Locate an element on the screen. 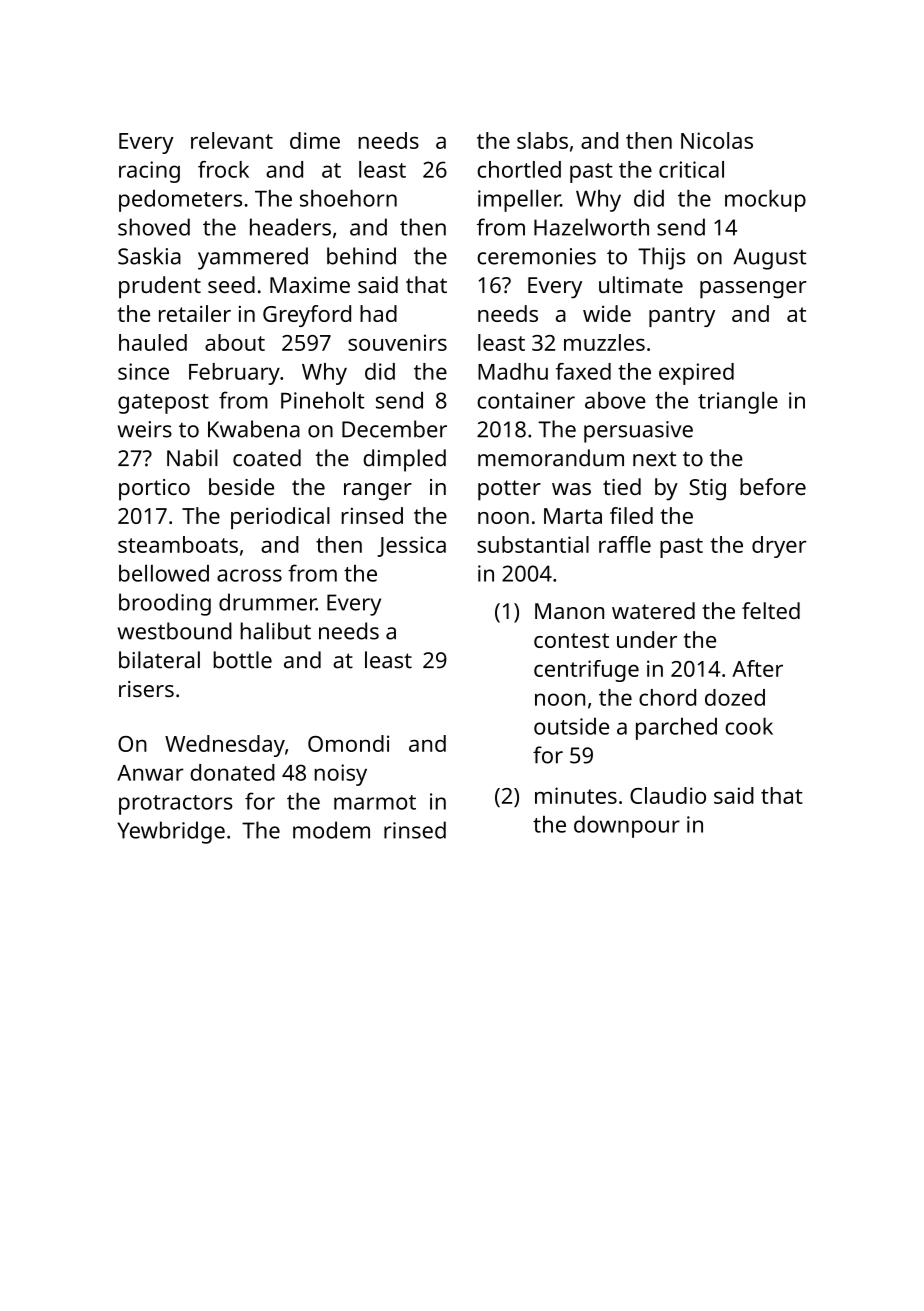  Yewbridge is located at coordinates (171, 832).
